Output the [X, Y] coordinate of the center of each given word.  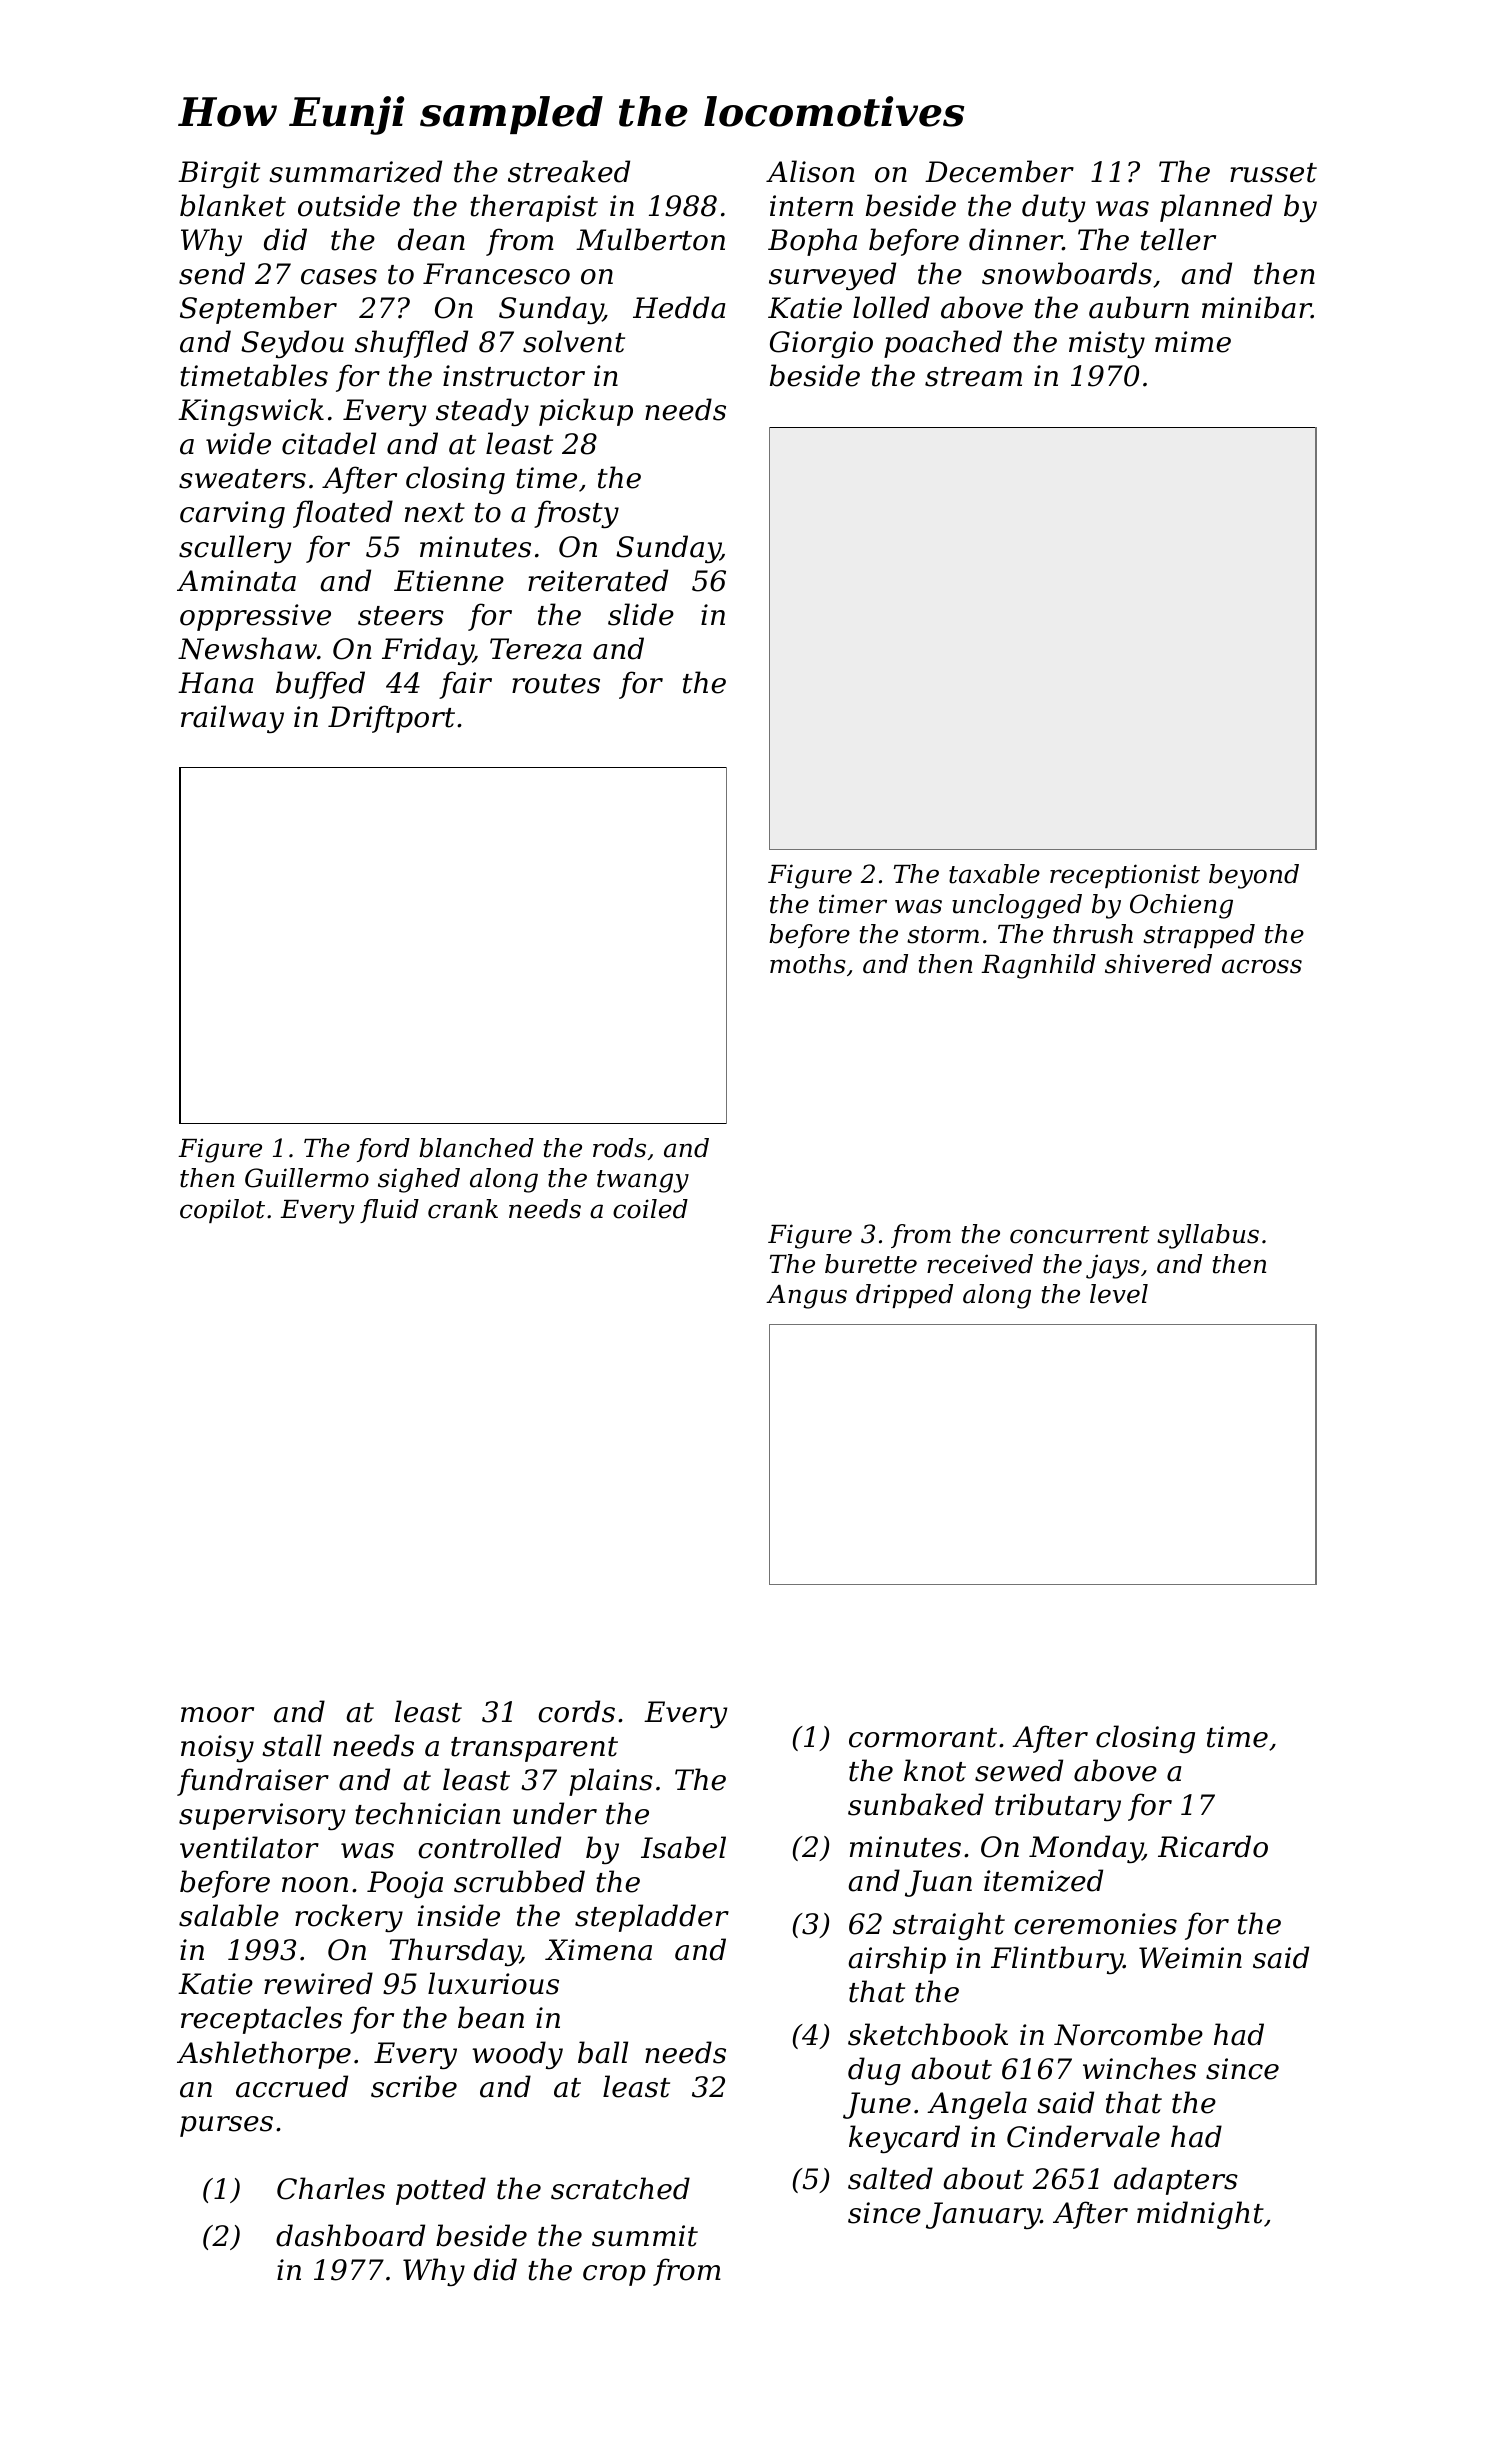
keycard [904, 2139]
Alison [810, 171]
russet [1273, 173]
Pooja [405, 1884]
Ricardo [1213, 1846]
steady [482, 412]
